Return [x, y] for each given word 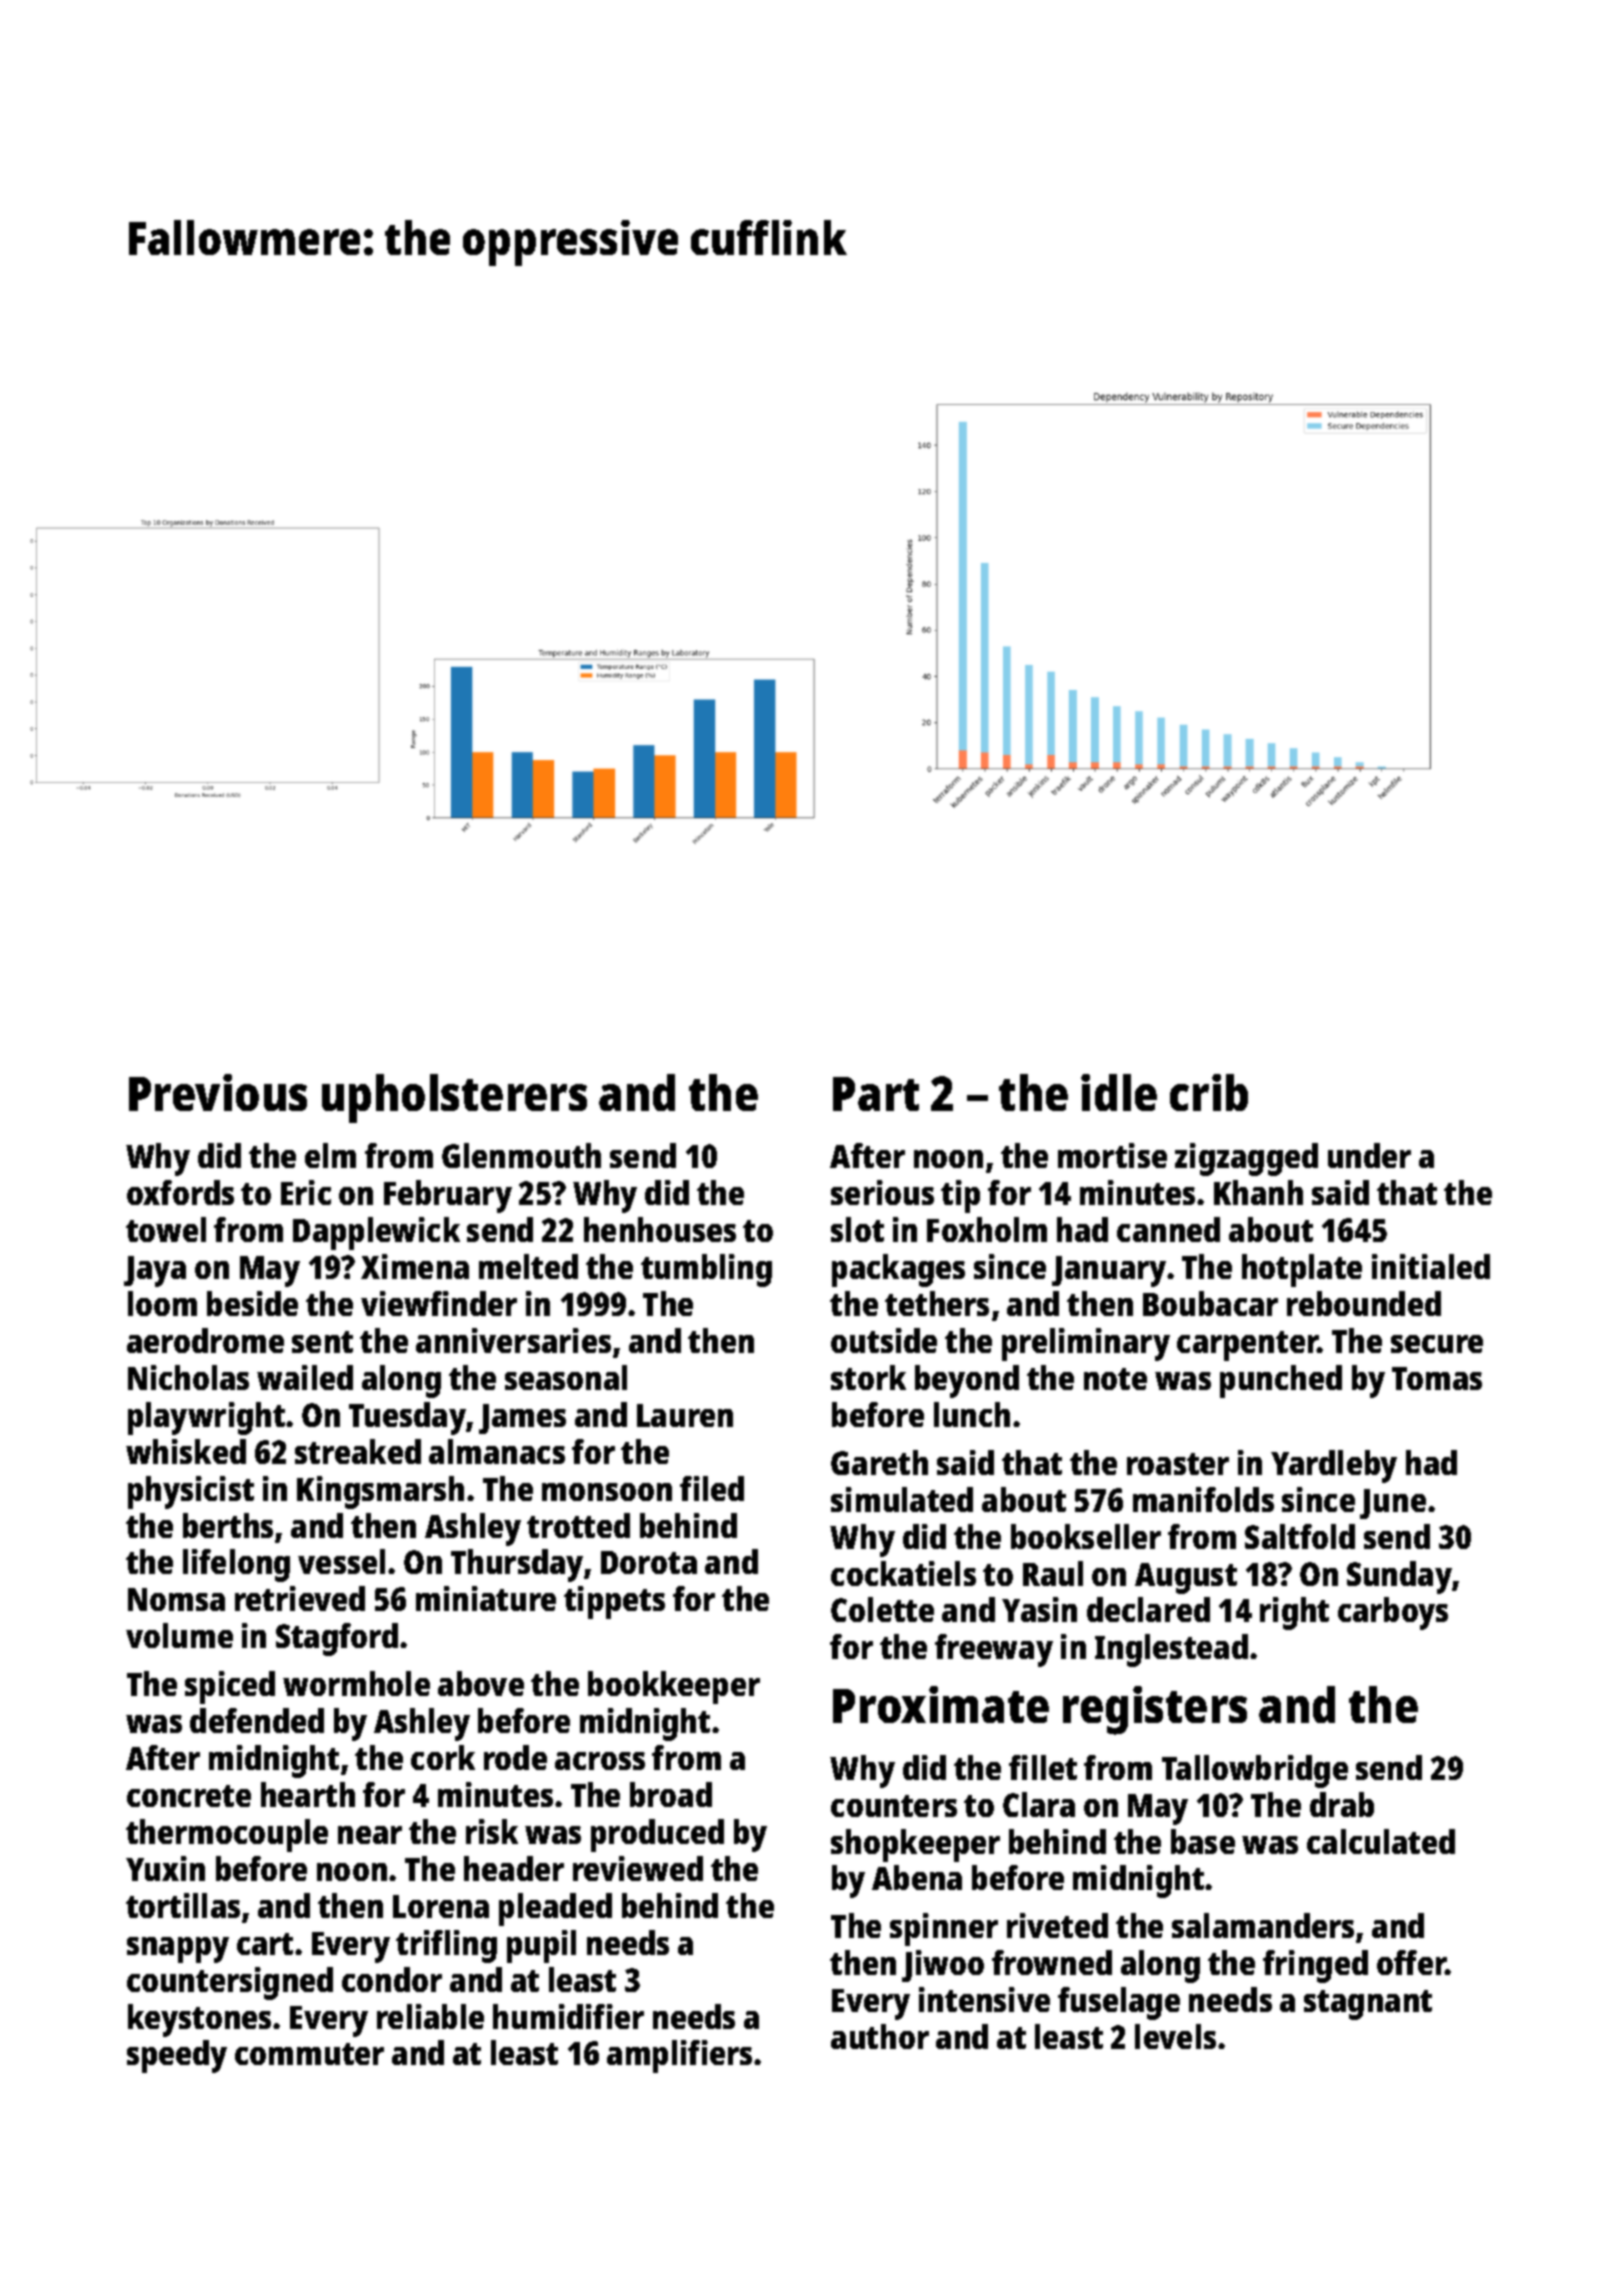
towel [166, 1229]
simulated [902, 1499]
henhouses [660, 1229]
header [514, 1868]
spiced [230, 1687]
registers [1155, 1710]
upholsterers [454, 1098]
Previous [218, 1092]
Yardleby [1334, 1466]
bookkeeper [674, 1687]
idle [1119, 1092]
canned [1168, 1229]
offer [1411, 1962]
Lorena [441, 1906]
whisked [186, 1451]
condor [392, 1979]
